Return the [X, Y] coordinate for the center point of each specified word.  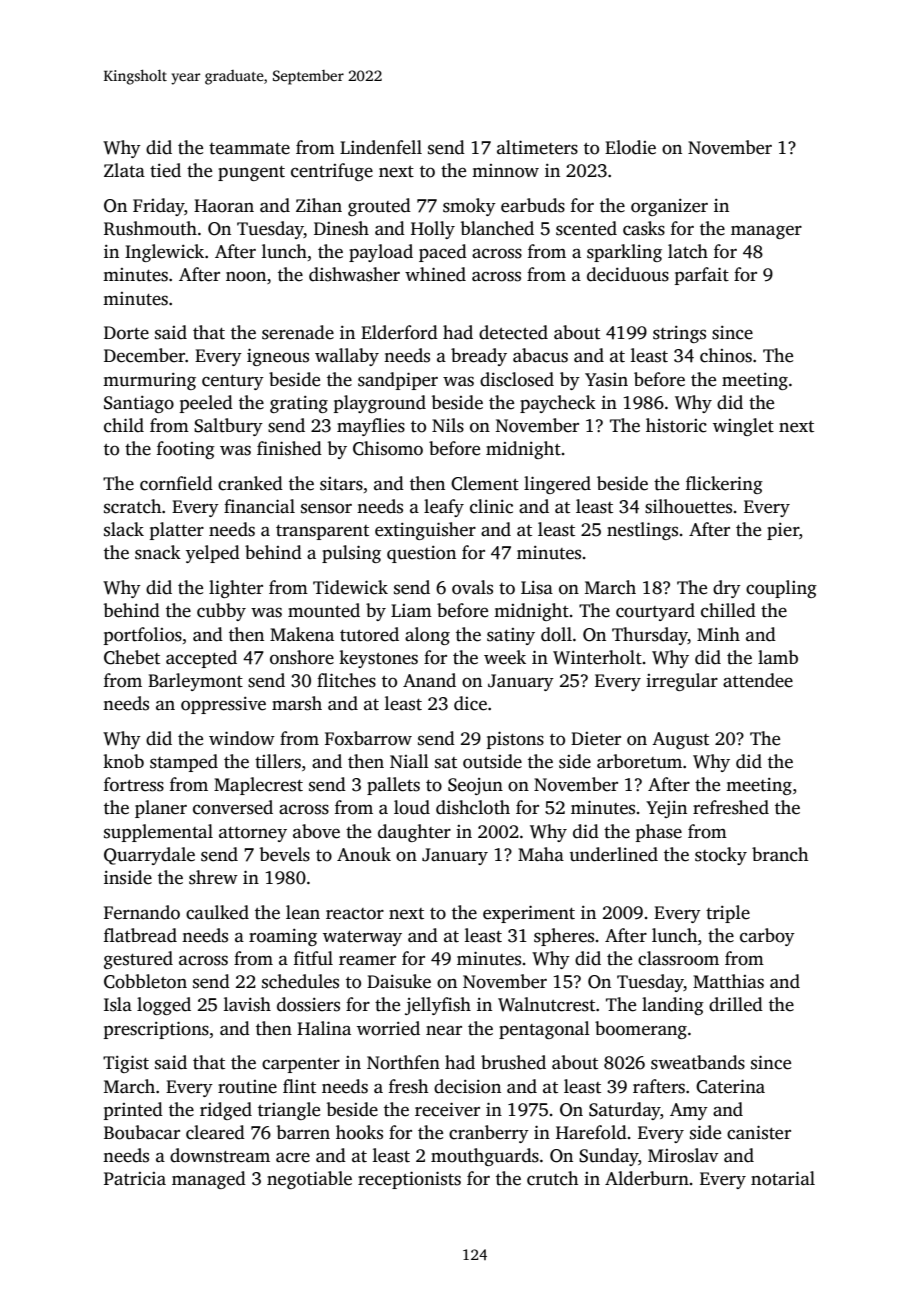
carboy [767, 937]
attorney [253, 834]
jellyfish [438, 1006]
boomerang [641, 1030]
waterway [362, 938]
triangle [289, 1111]
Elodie [630, 147]
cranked [250, 483]
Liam [411, 611]
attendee [758, 680]
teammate [249, 149]
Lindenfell [381, 147]
